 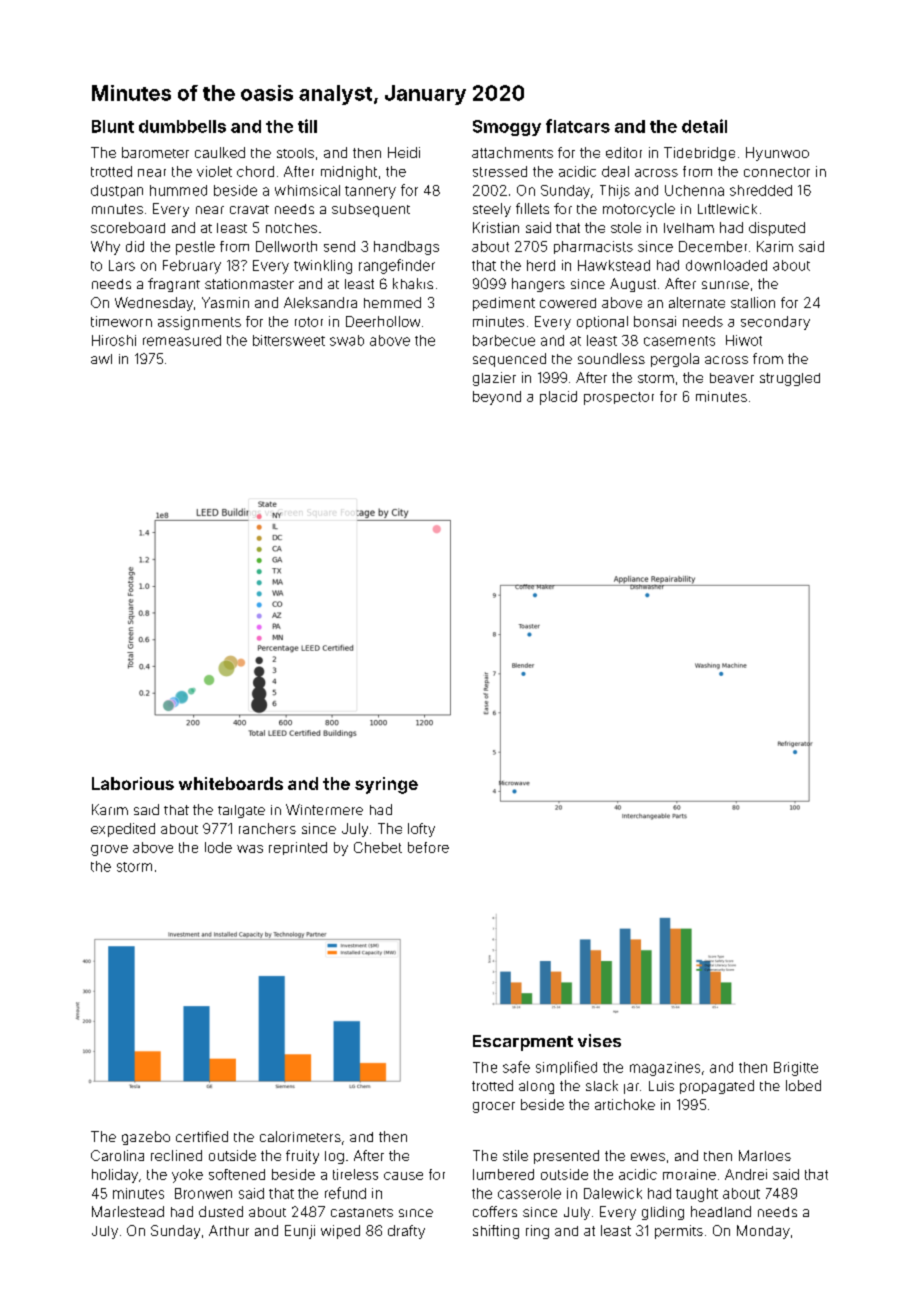 I want to click on connector, so click(x=777, y=172).
